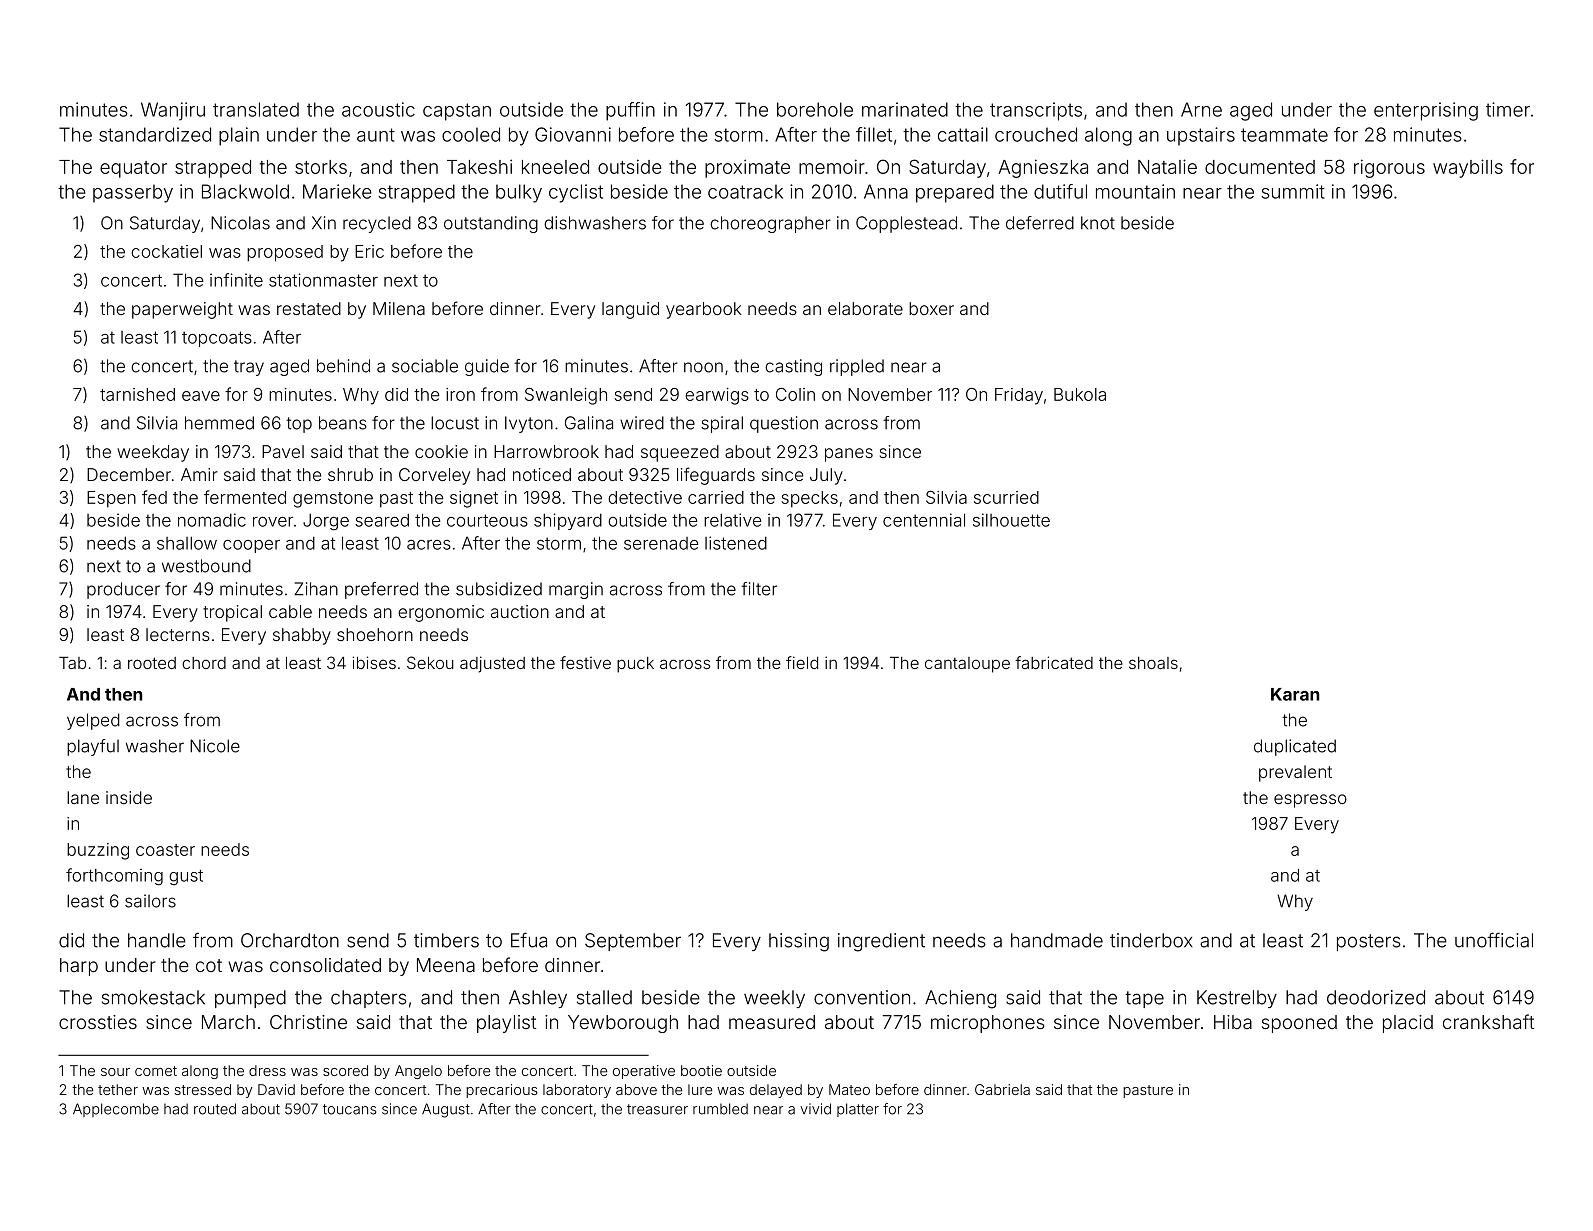 This document has height=1231, width=1593. What do you see at coordinates (267, 1070) in the document?
I see `dress` at bounding box center [267, 1070].
